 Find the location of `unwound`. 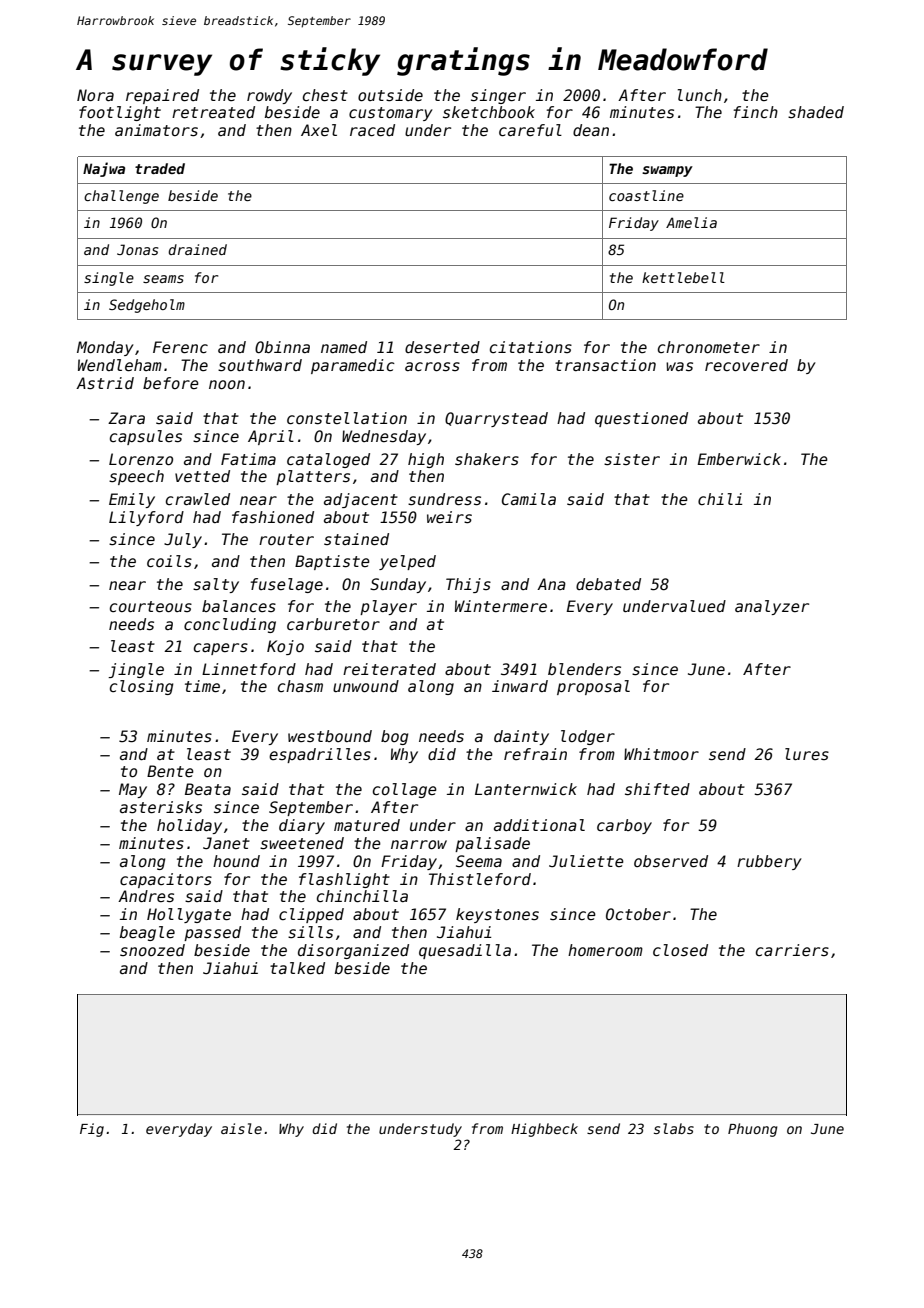

unwound is located at coordinates (366, 686).
